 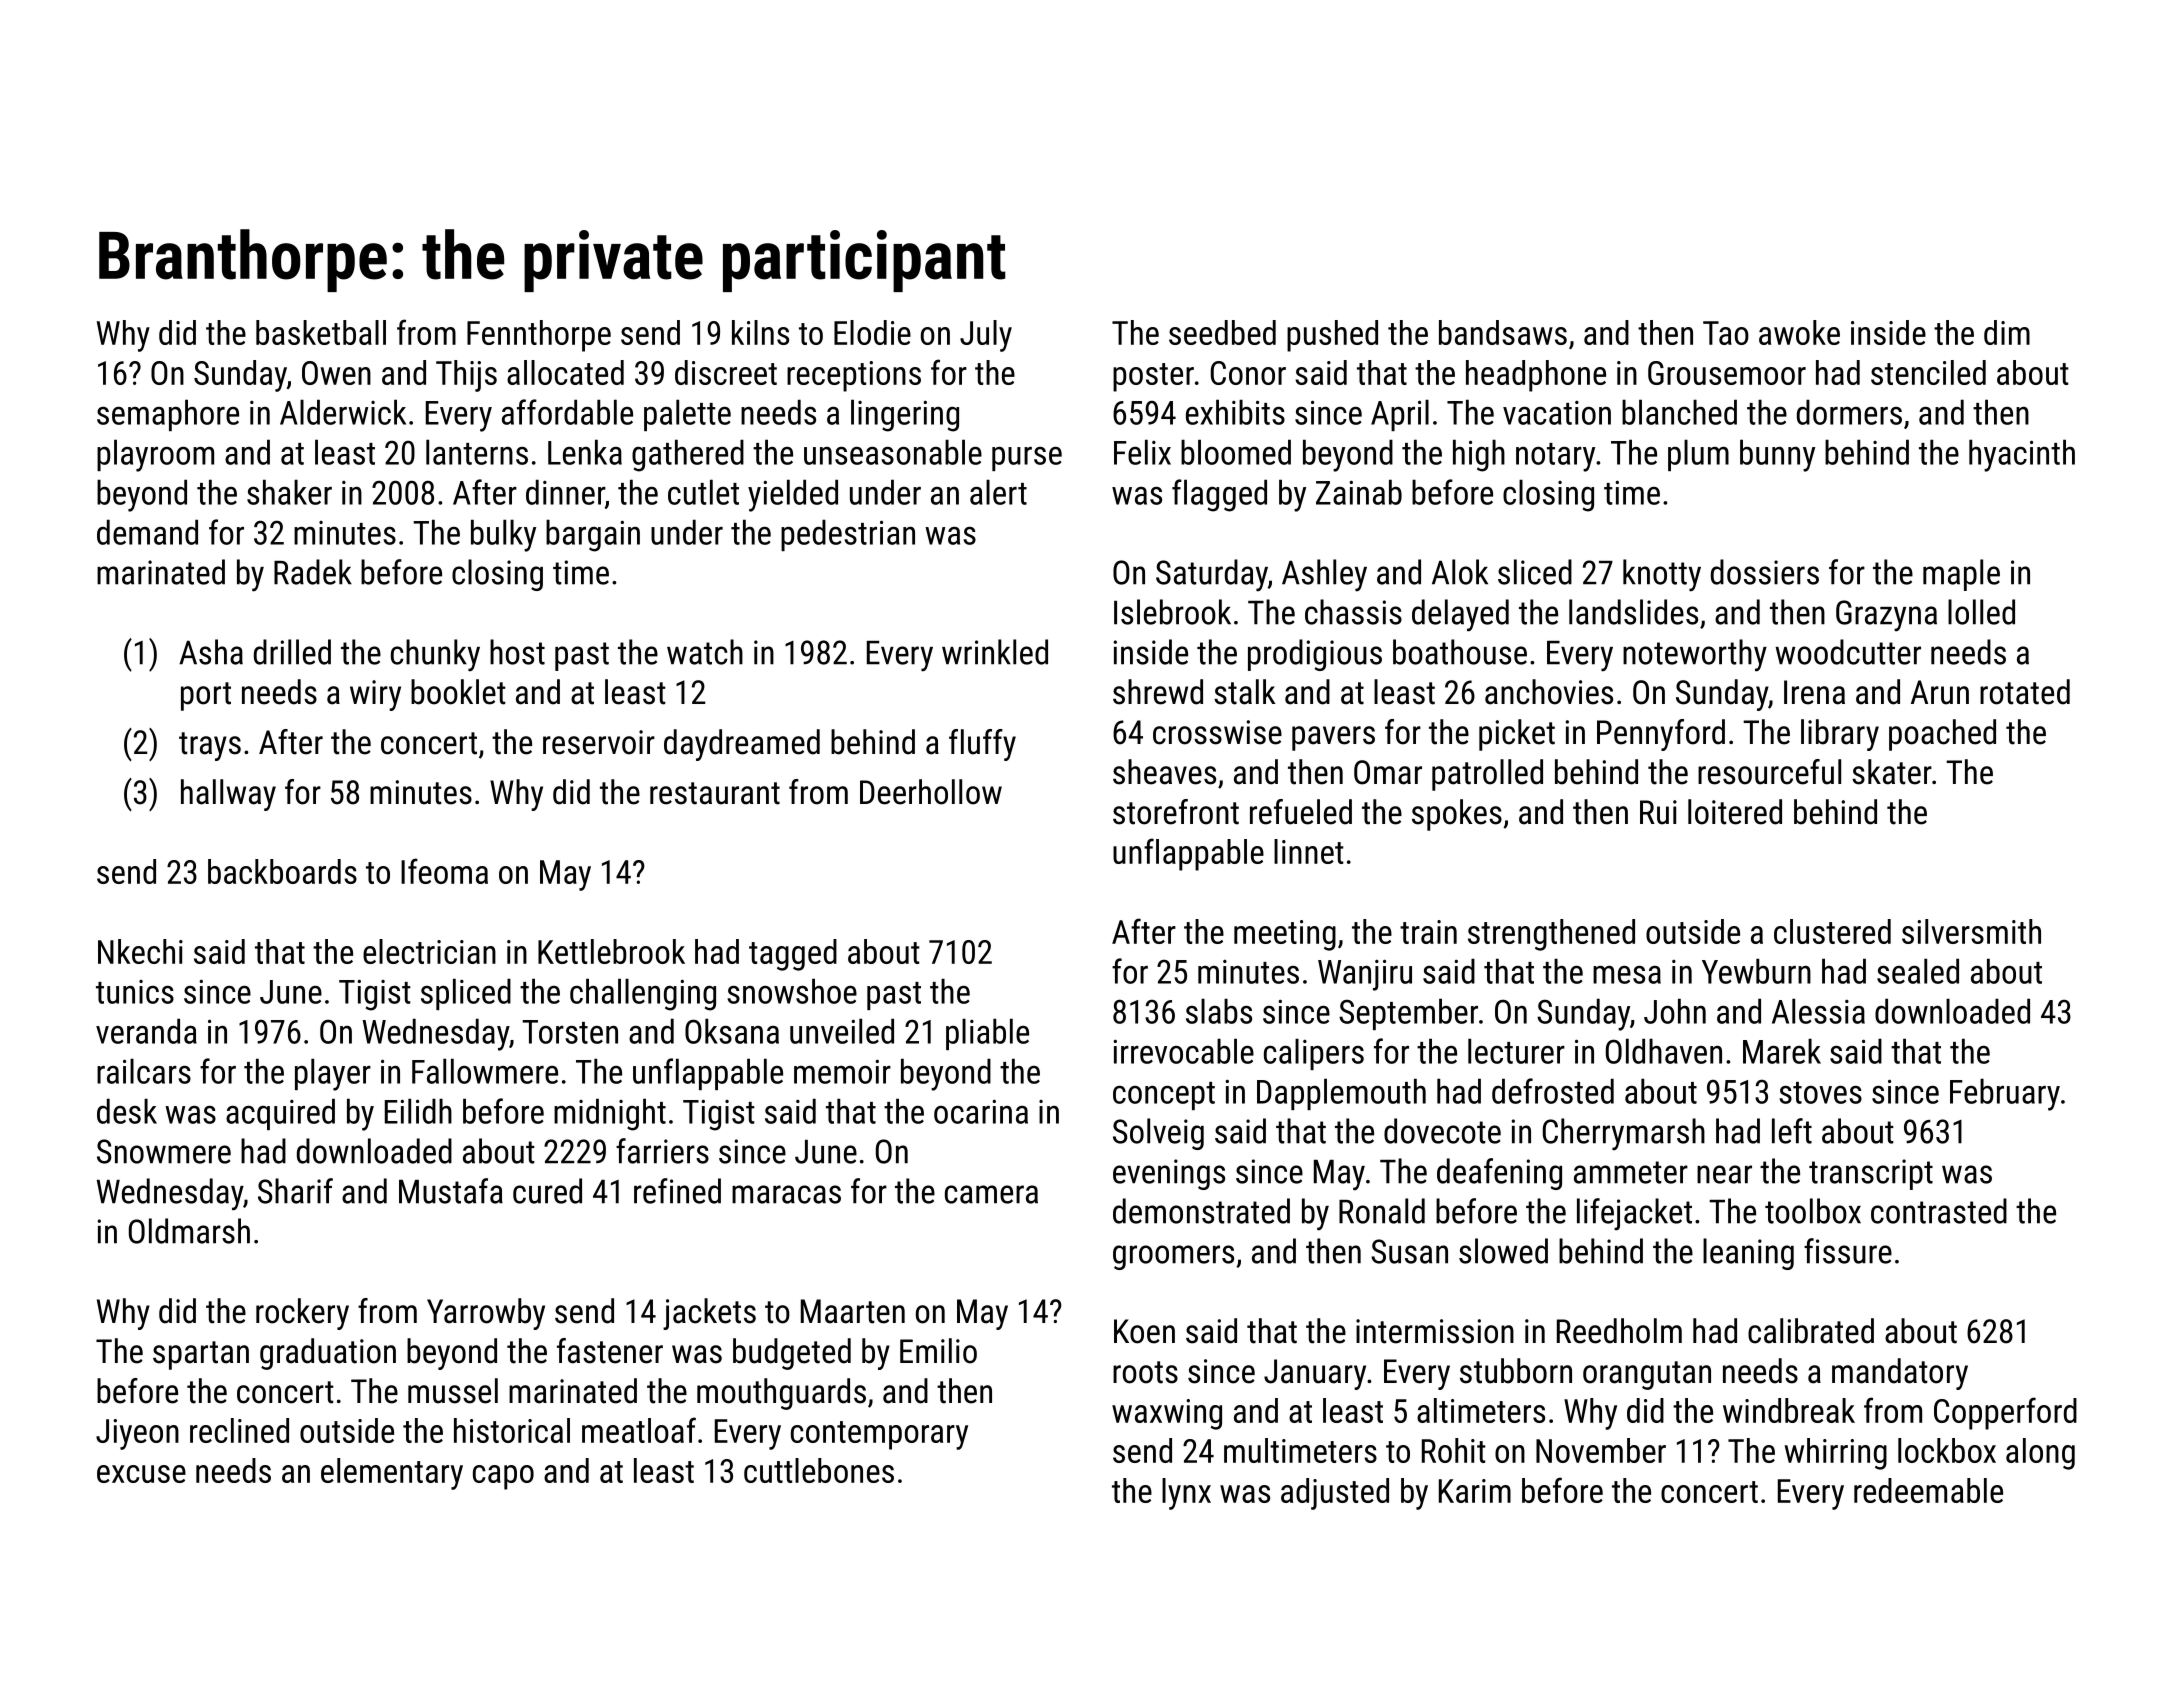 What do you see at coordinates (292, 652) in the screenshot?
I see `drilled` at bounding box center [292, 652].
